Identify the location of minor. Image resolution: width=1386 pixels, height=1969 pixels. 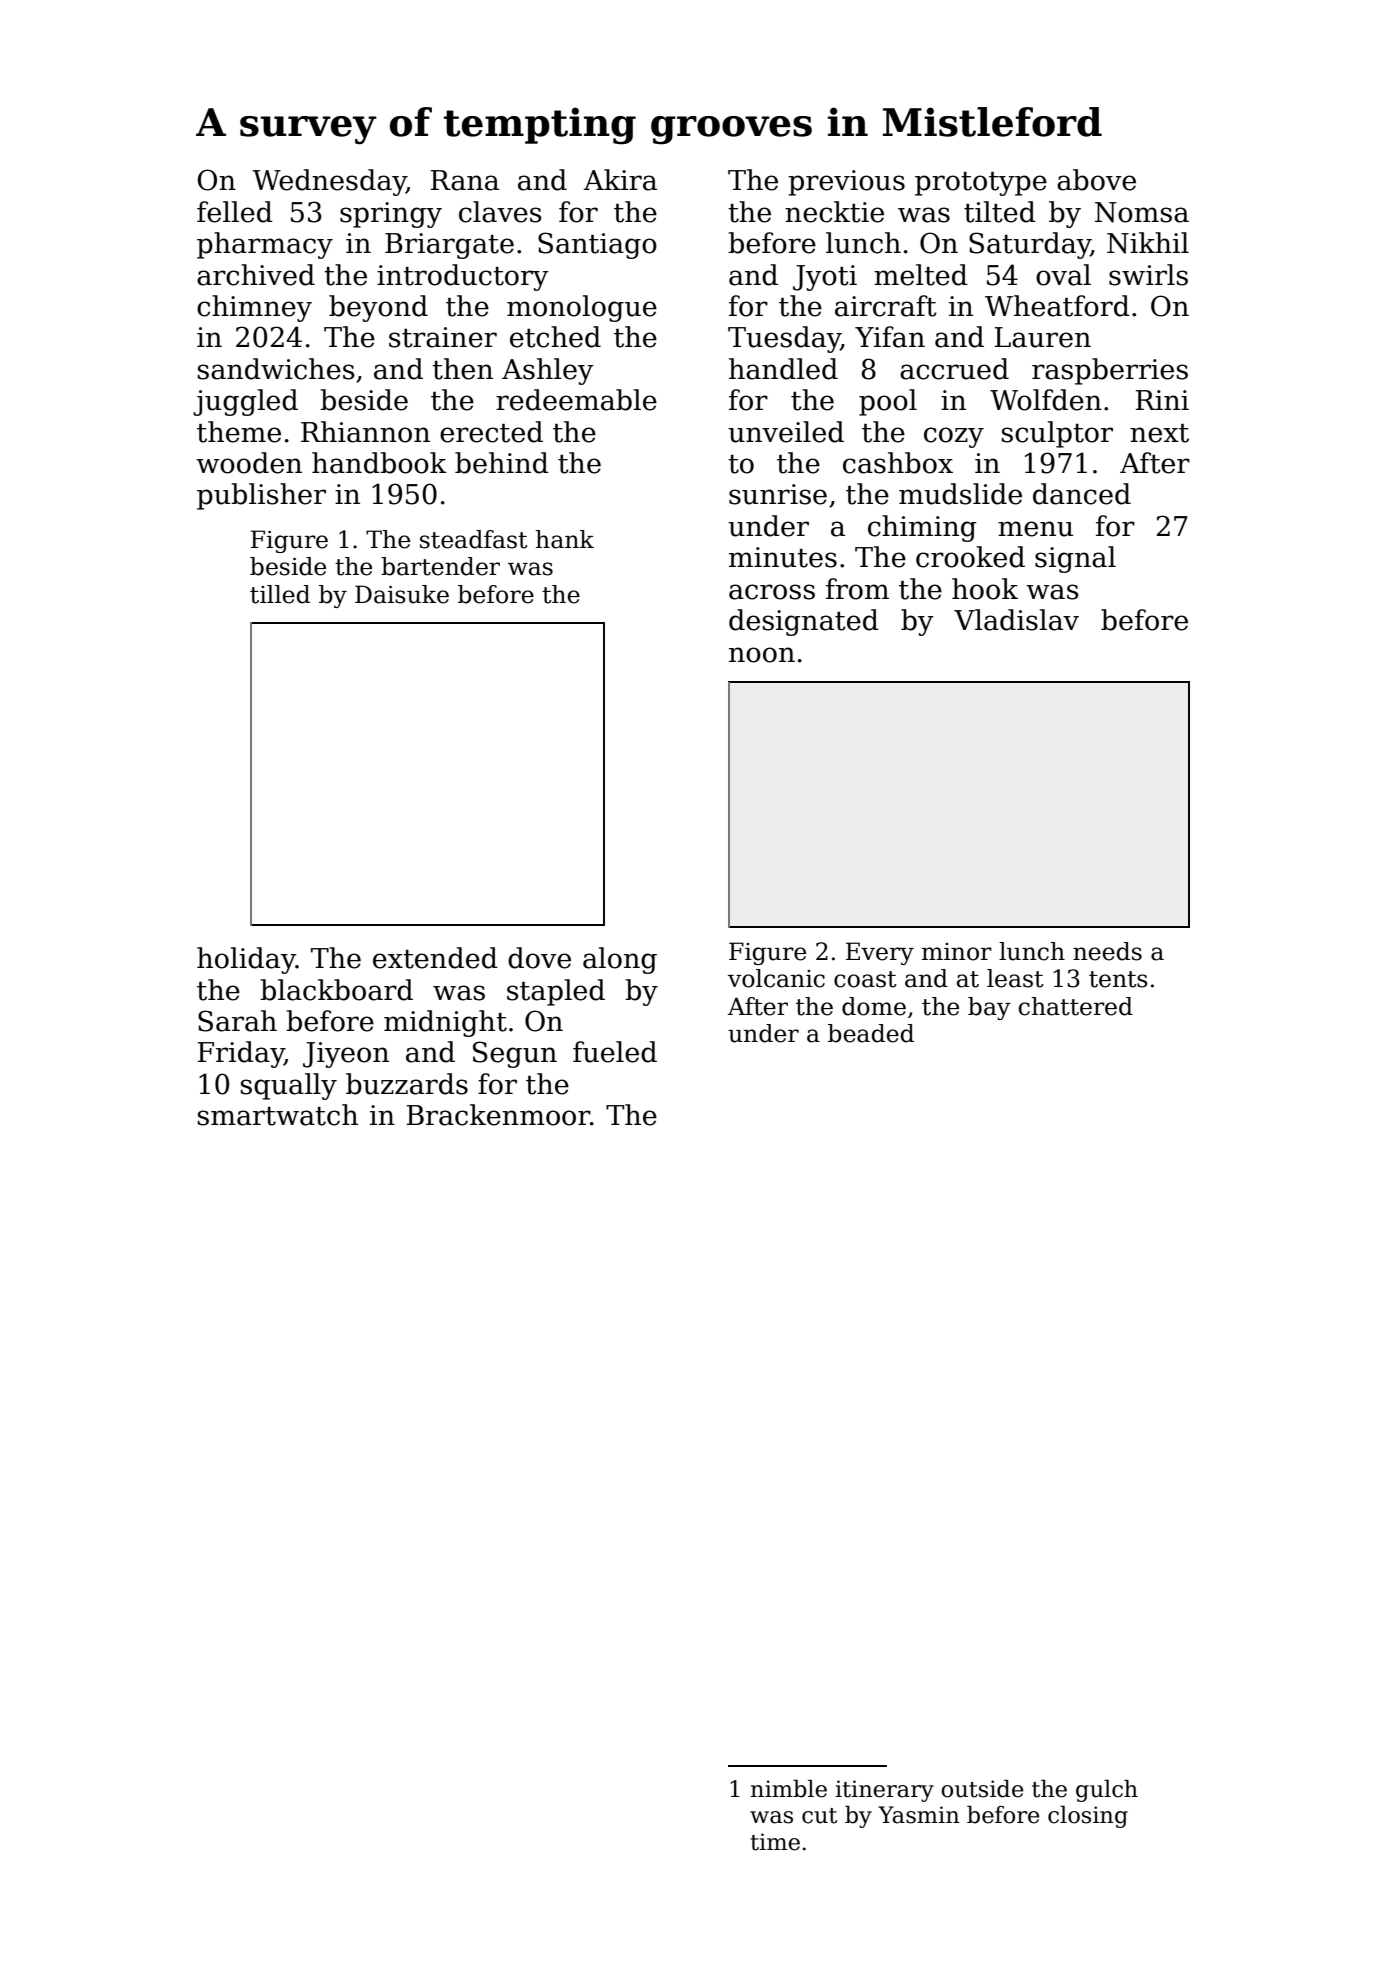
(957, 952).
